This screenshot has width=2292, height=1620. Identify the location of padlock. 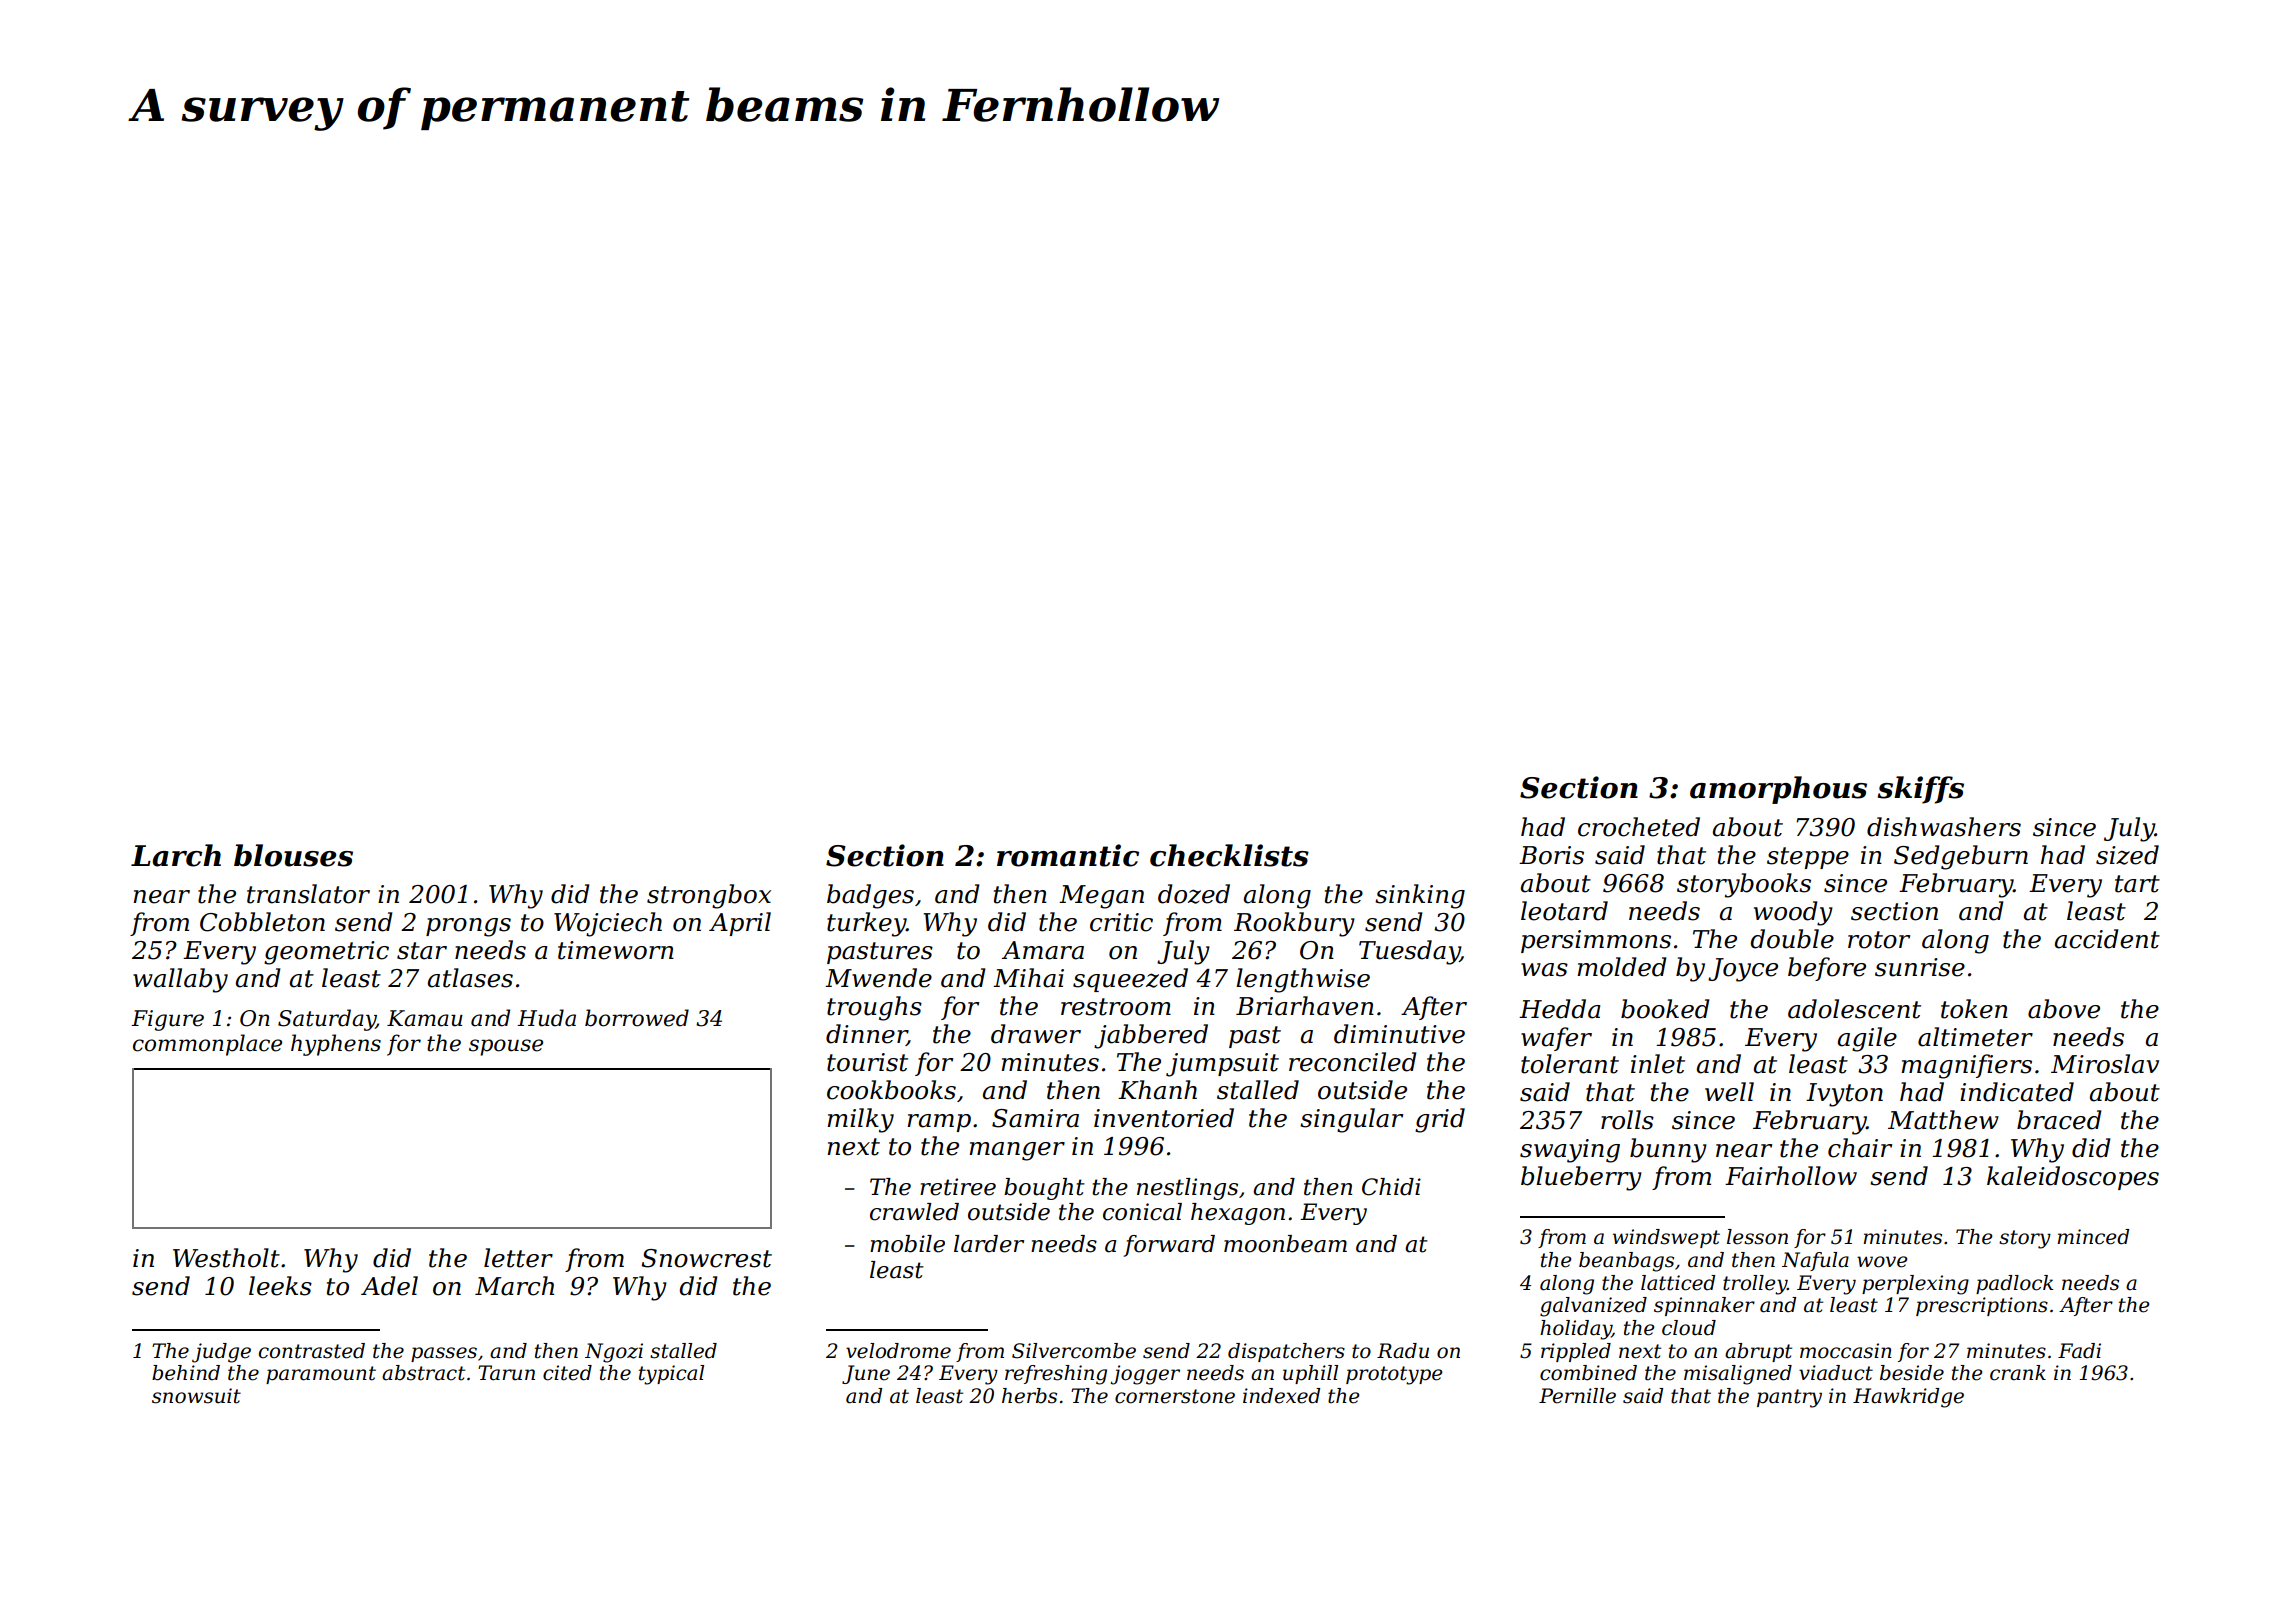
(2014, 1284).
